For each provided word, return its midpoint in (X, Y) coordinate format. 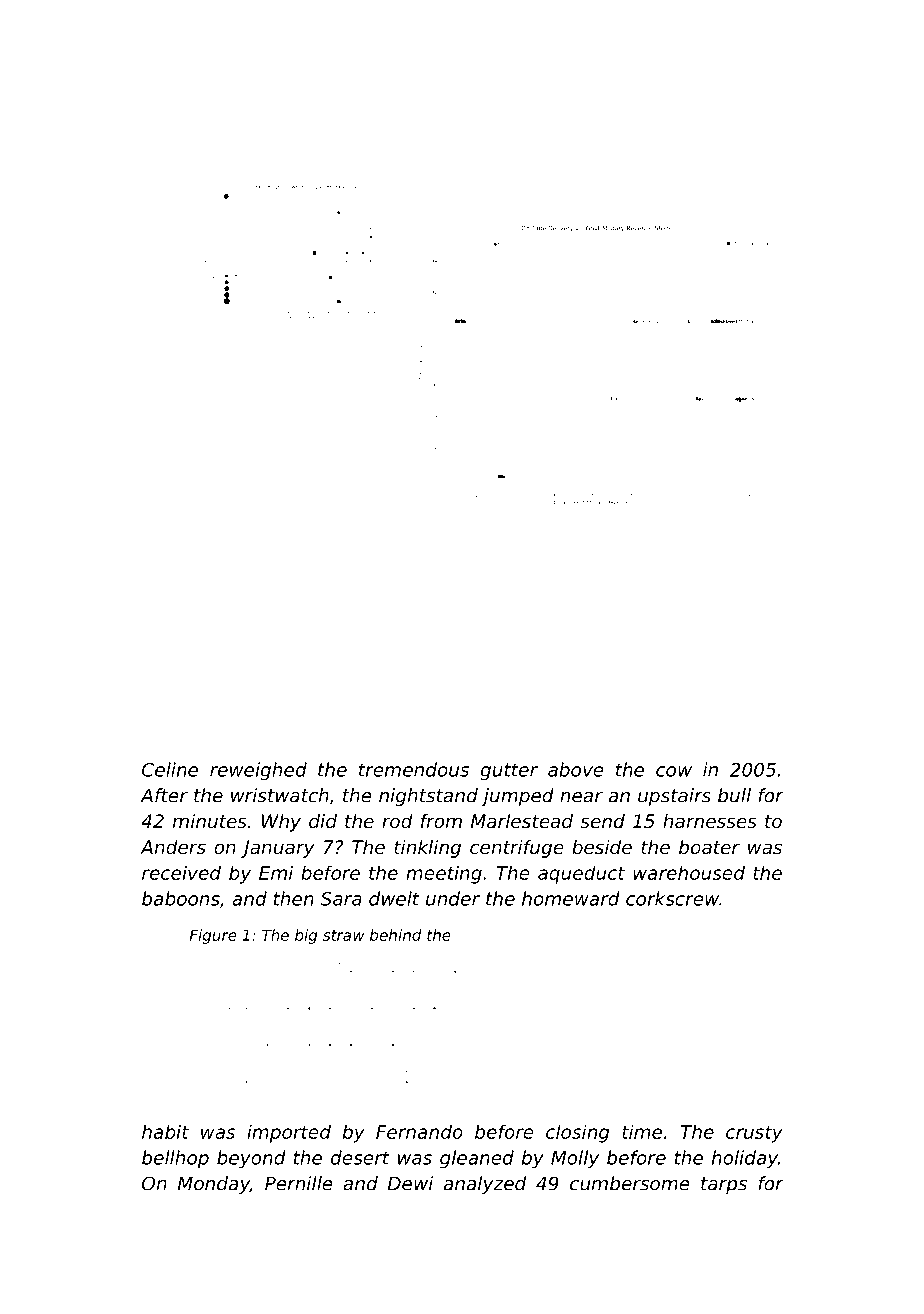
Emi (276, 872)
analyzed (485, 1185)
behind (396, 935)
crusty (754, 1134)
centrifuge (517, 849)
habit (165, 1131)
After (164, 795)
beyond (251, 1159)
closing (577, 1133)
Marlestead (522, 821)
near (581, 797)
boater (709, 847)
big (306, 936)
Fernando (419, 1131)
